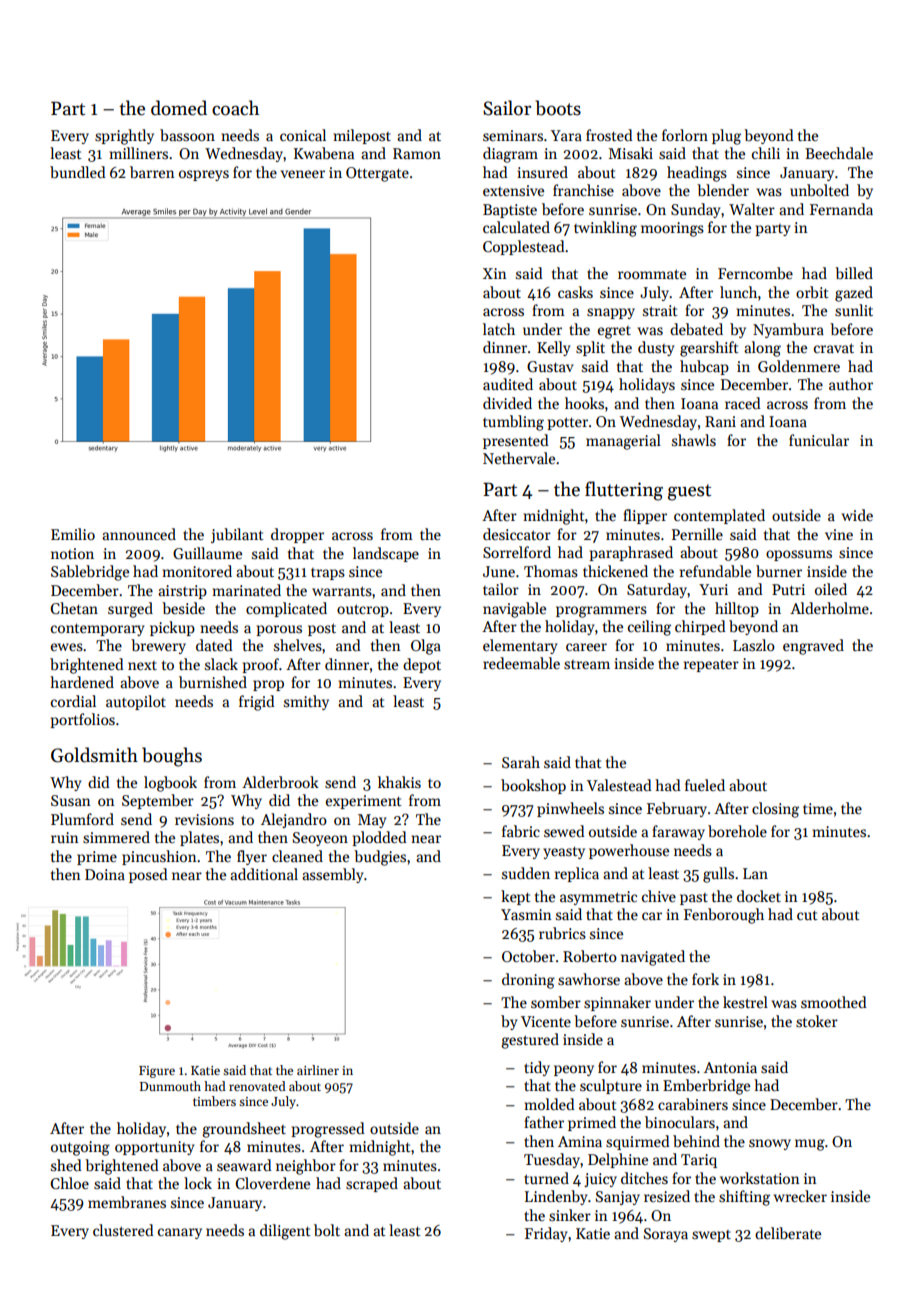  Describe the element at coordinates (705, 785) in the screenshot. I see `fueled` at that location.
